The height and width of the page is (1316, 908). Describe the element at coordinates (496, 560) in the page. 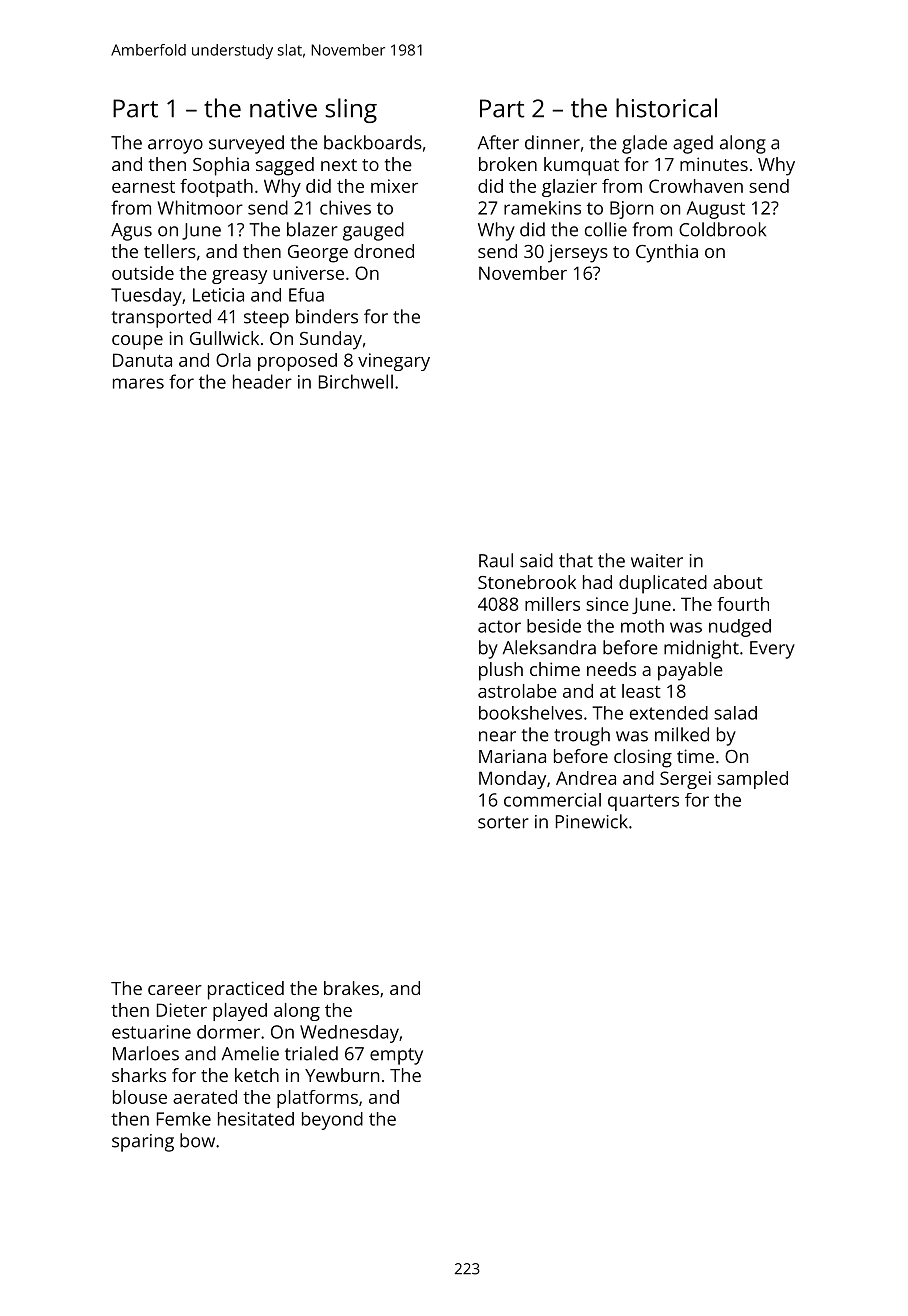

I see `Raul` at that location.
